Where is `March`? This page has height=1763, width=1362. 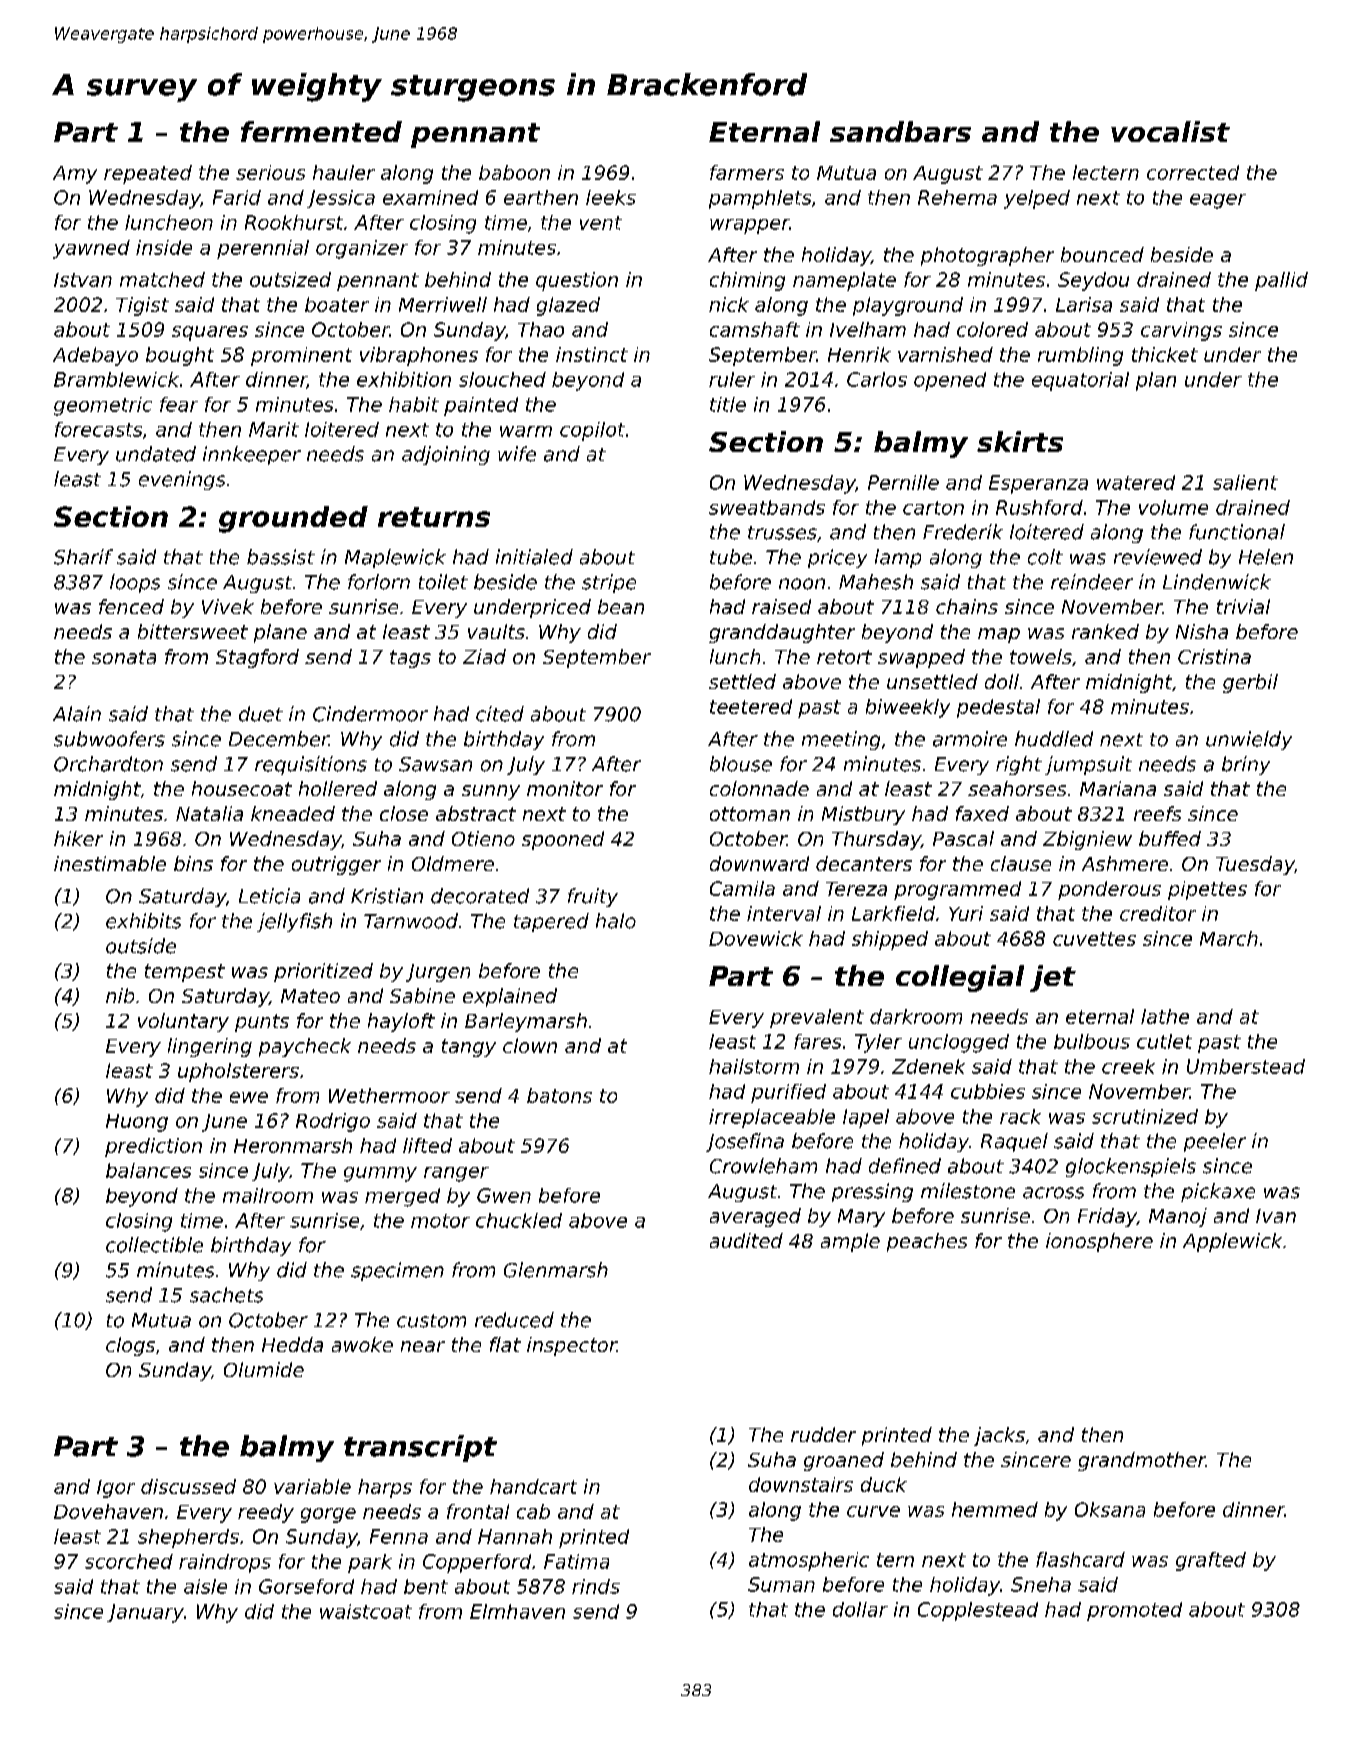 March is located at coordinates (1229, 938).
